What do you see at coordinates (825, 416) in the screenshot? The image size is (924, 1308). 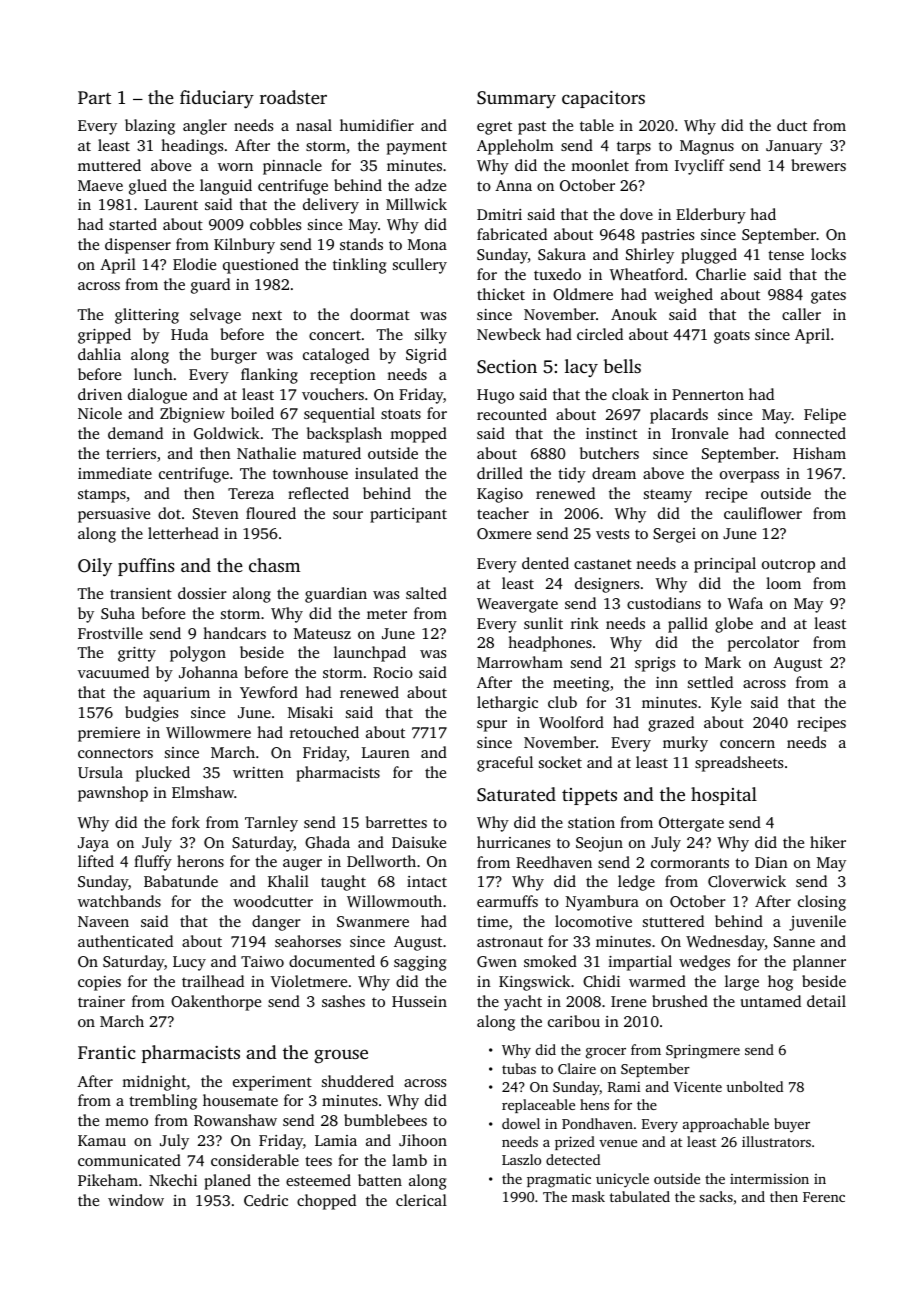 I see `Felipe` at bounding box center [825, 416].
